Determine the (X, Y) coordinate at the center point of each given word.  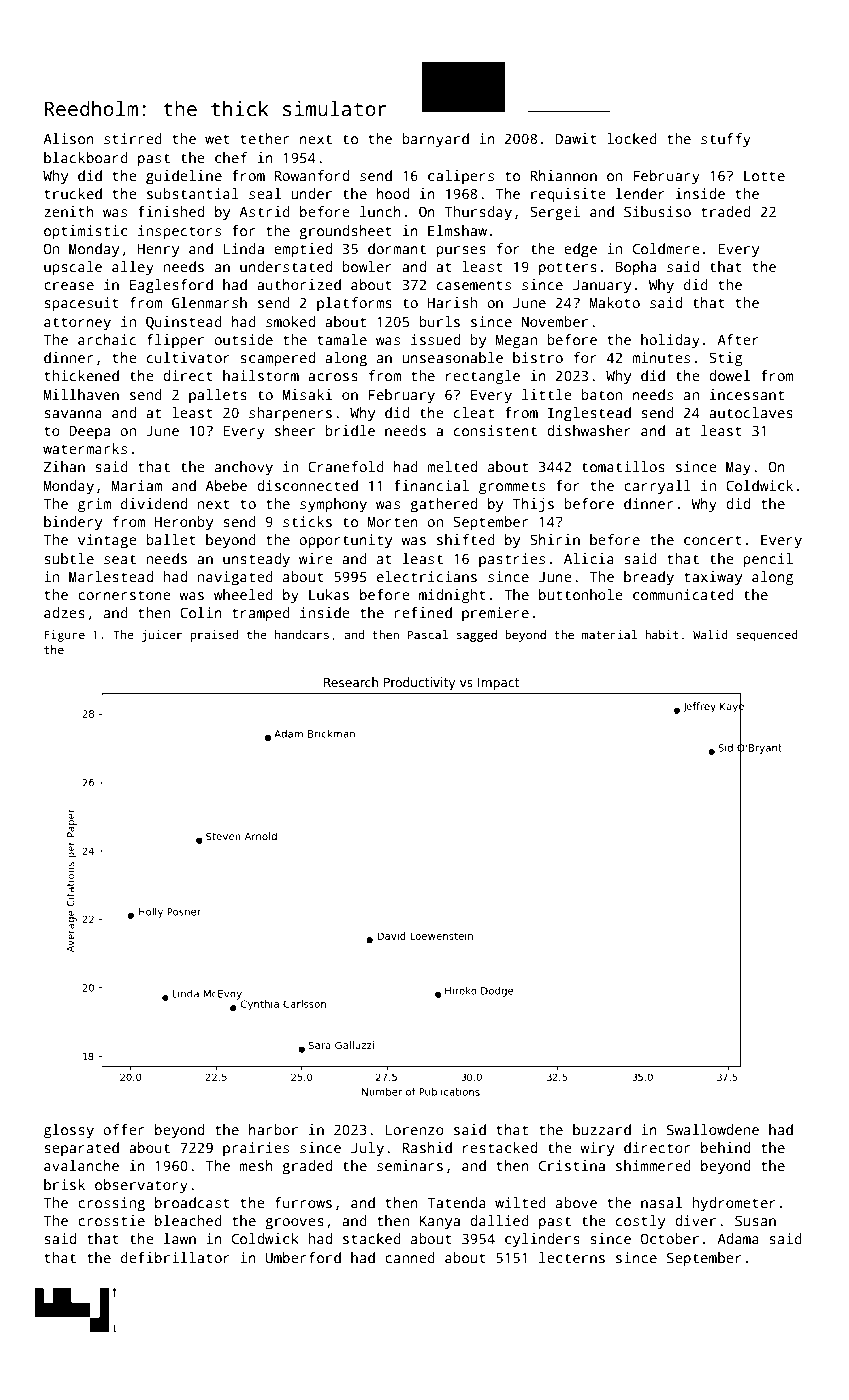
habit (661, 634)
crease (69, 286)
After (738, 339)
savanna (73, 414)
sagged (477, 636)
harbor (273, 1129)
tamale (342, 339)
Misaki (307, 394)
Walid (710, 634)
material (609, 634)
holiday (670, 341)
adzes (64, 612)
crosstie (111, 1220)
